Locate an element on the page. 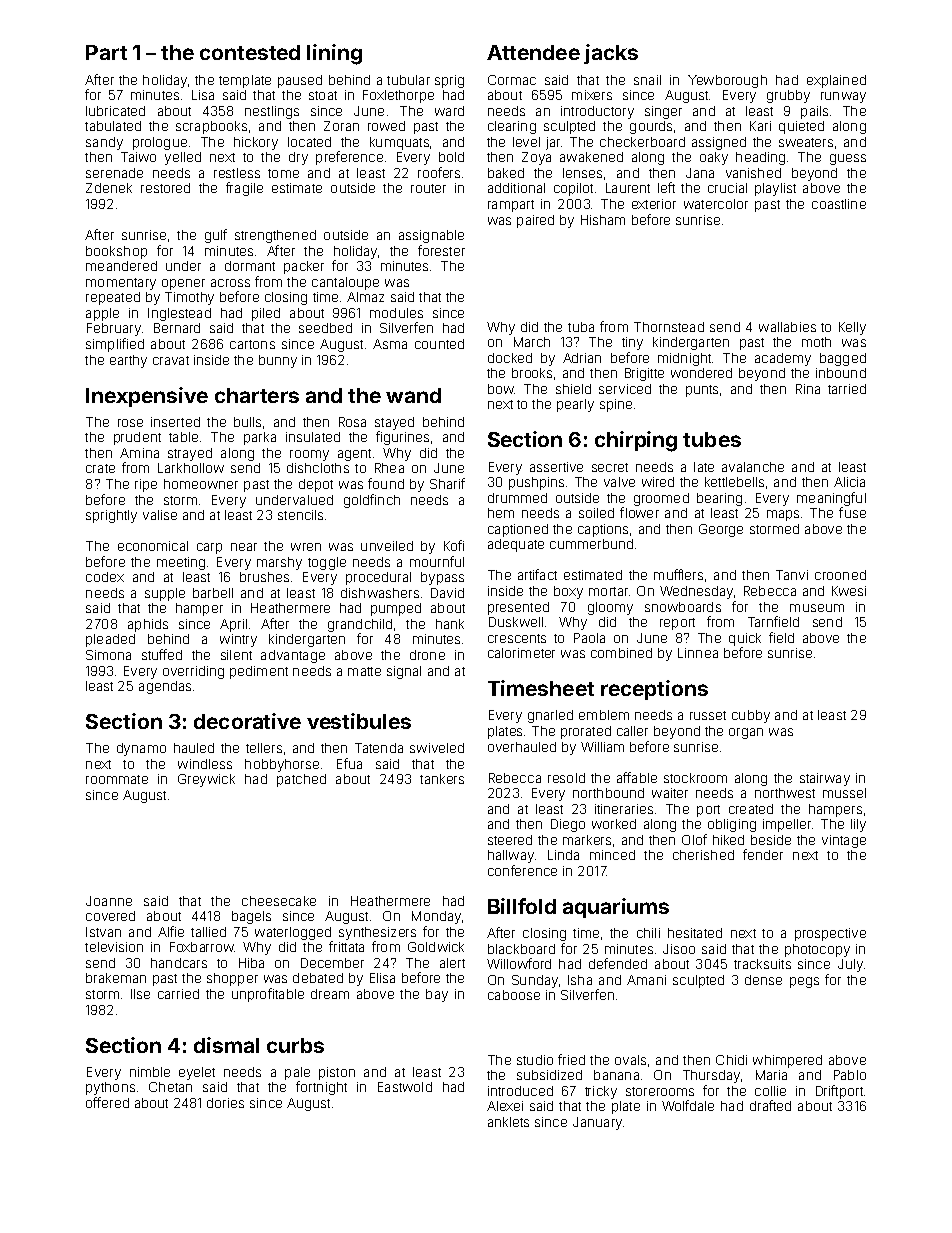  bow is located at coordinates (501, 389).
